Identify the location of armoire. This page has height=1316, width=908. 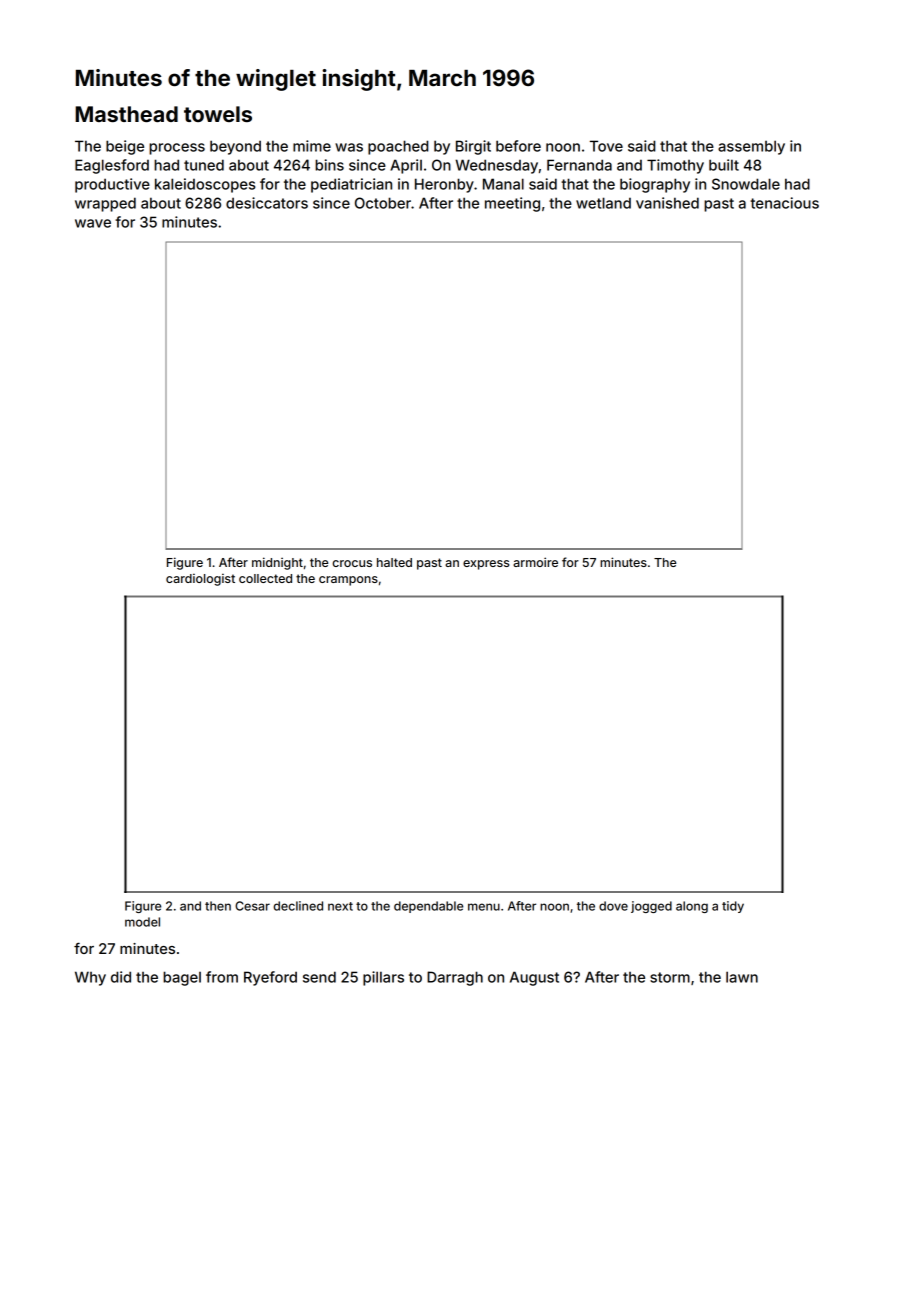
(535, 562).
